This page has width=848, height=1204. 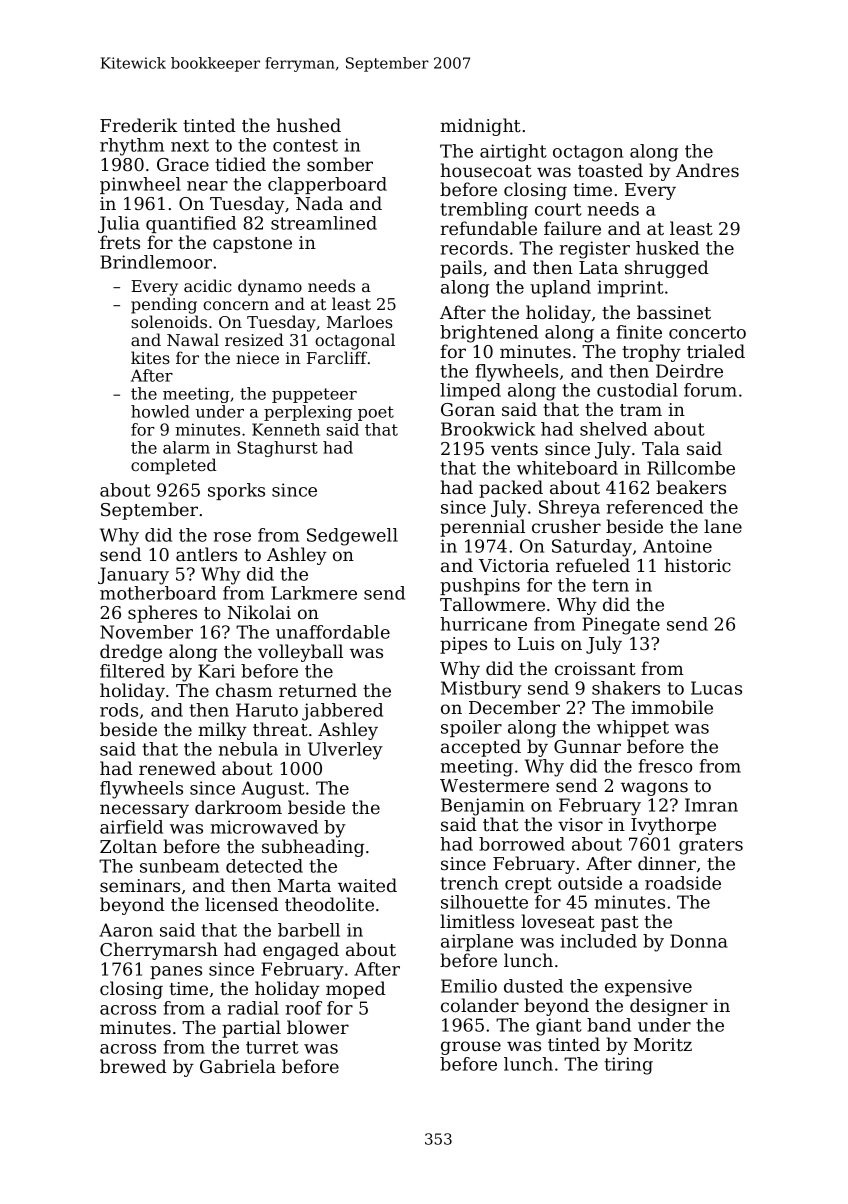 I want to click on historic, so click(x=697, y=565).
